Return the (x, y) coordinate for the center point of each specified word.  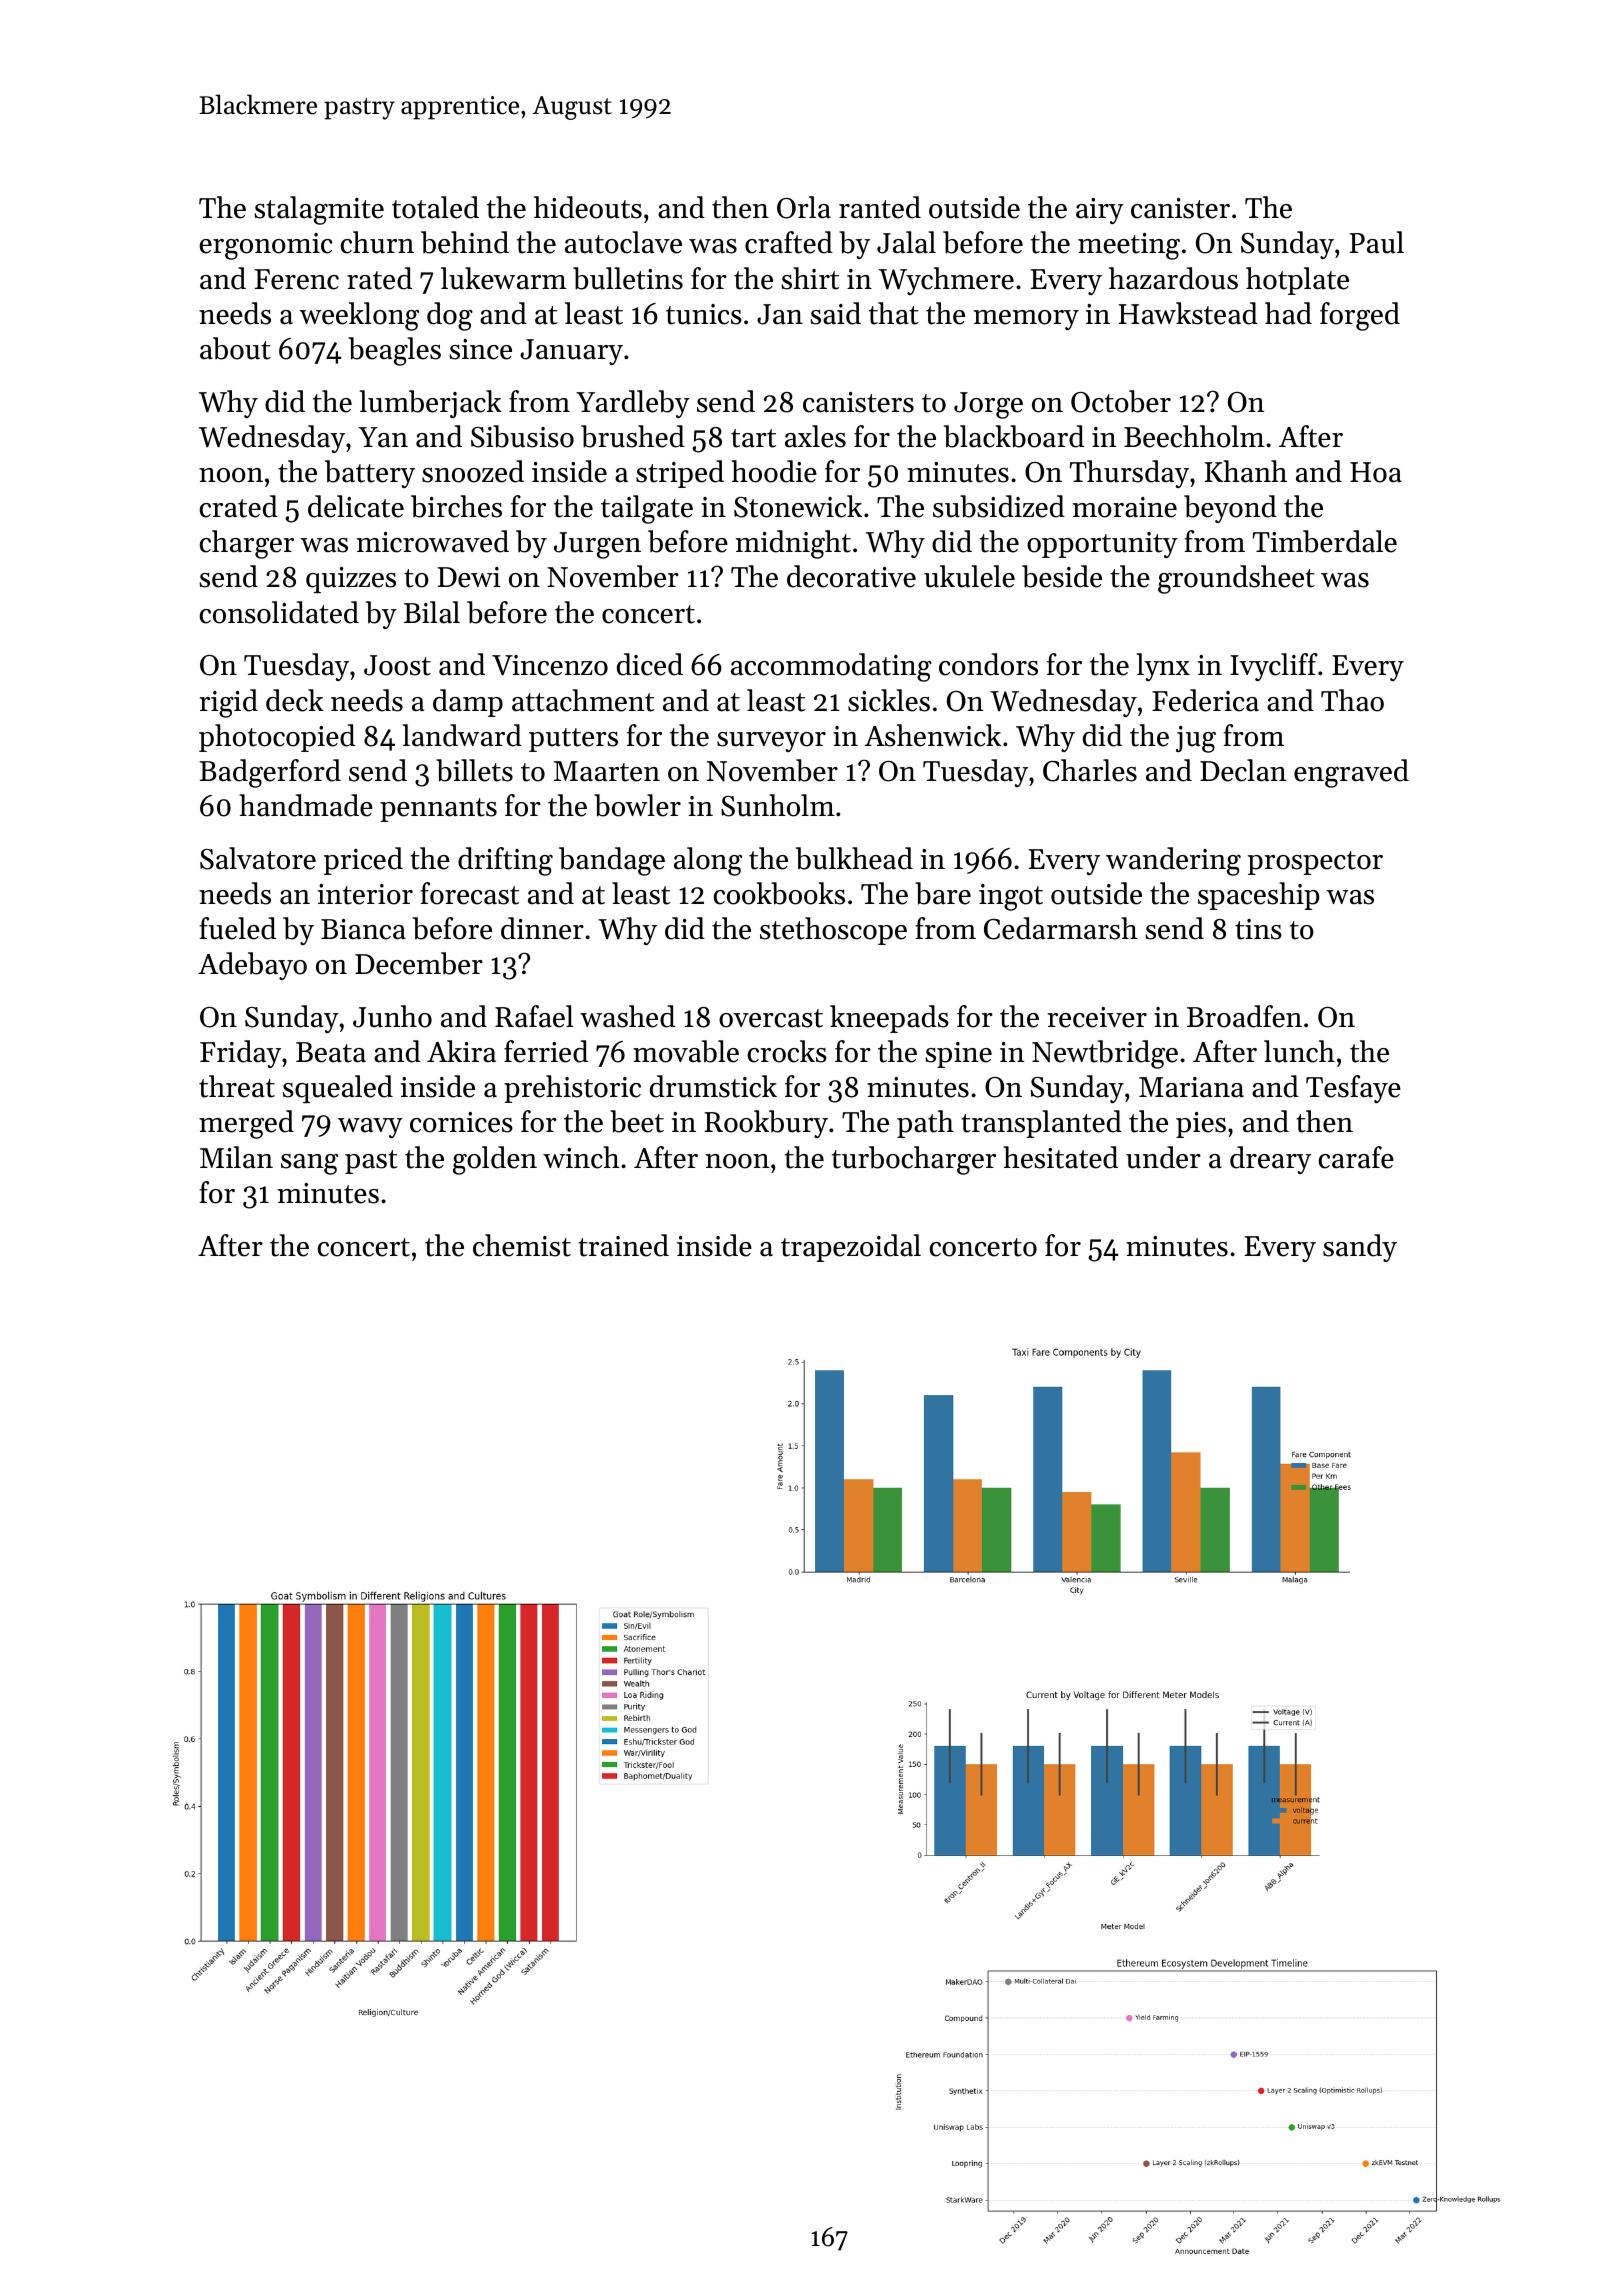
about (235, 348)
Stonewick (798, 506)
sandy (1360, 1248)
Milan (236, 1157)
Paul (1377, 242)
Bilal (432, 612)
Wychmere (946, 281)
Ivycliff (1274, 667)
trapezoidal (851, 1248)
